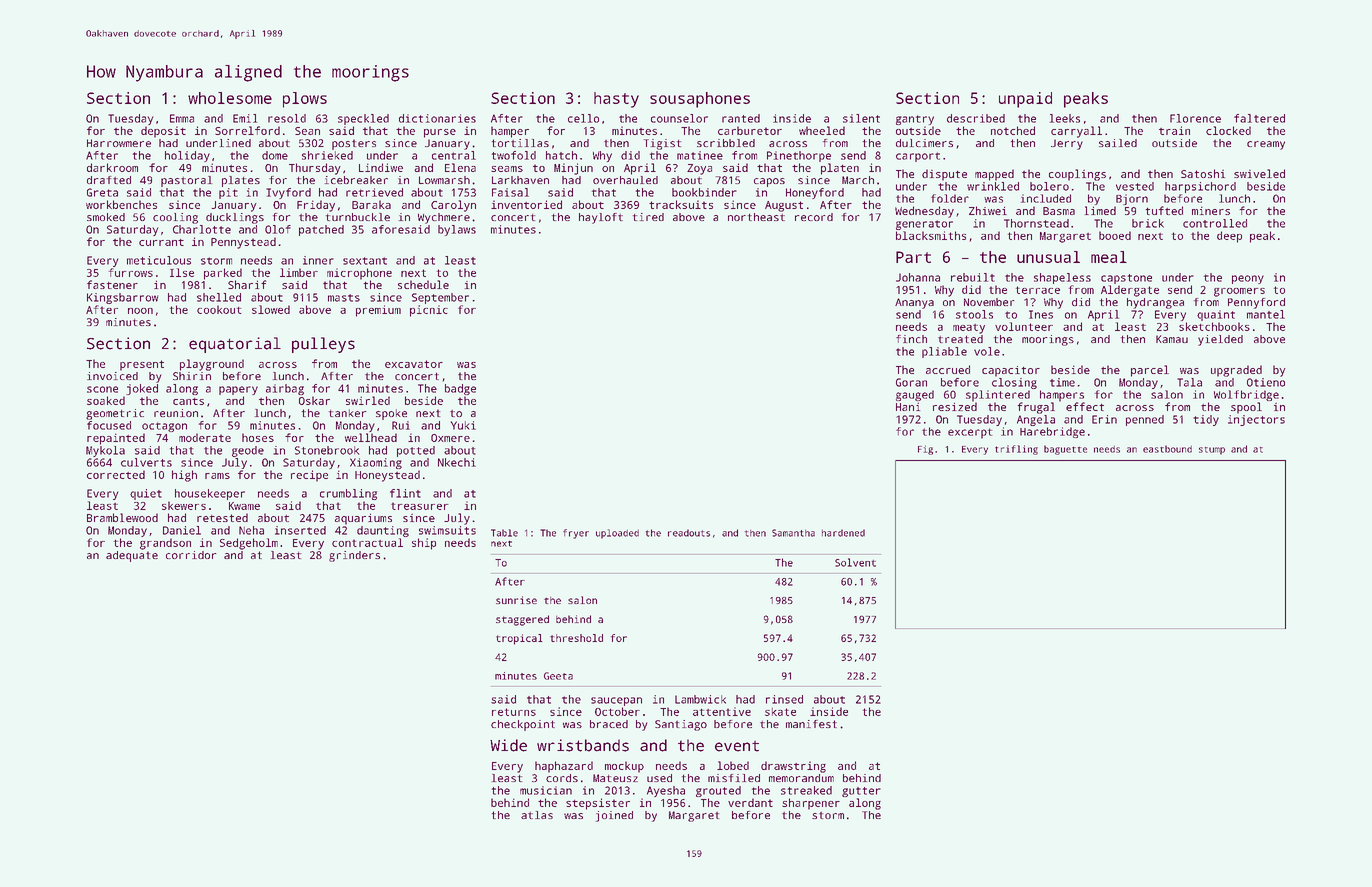  I want to click on Oxmere, so click(450, 438).
